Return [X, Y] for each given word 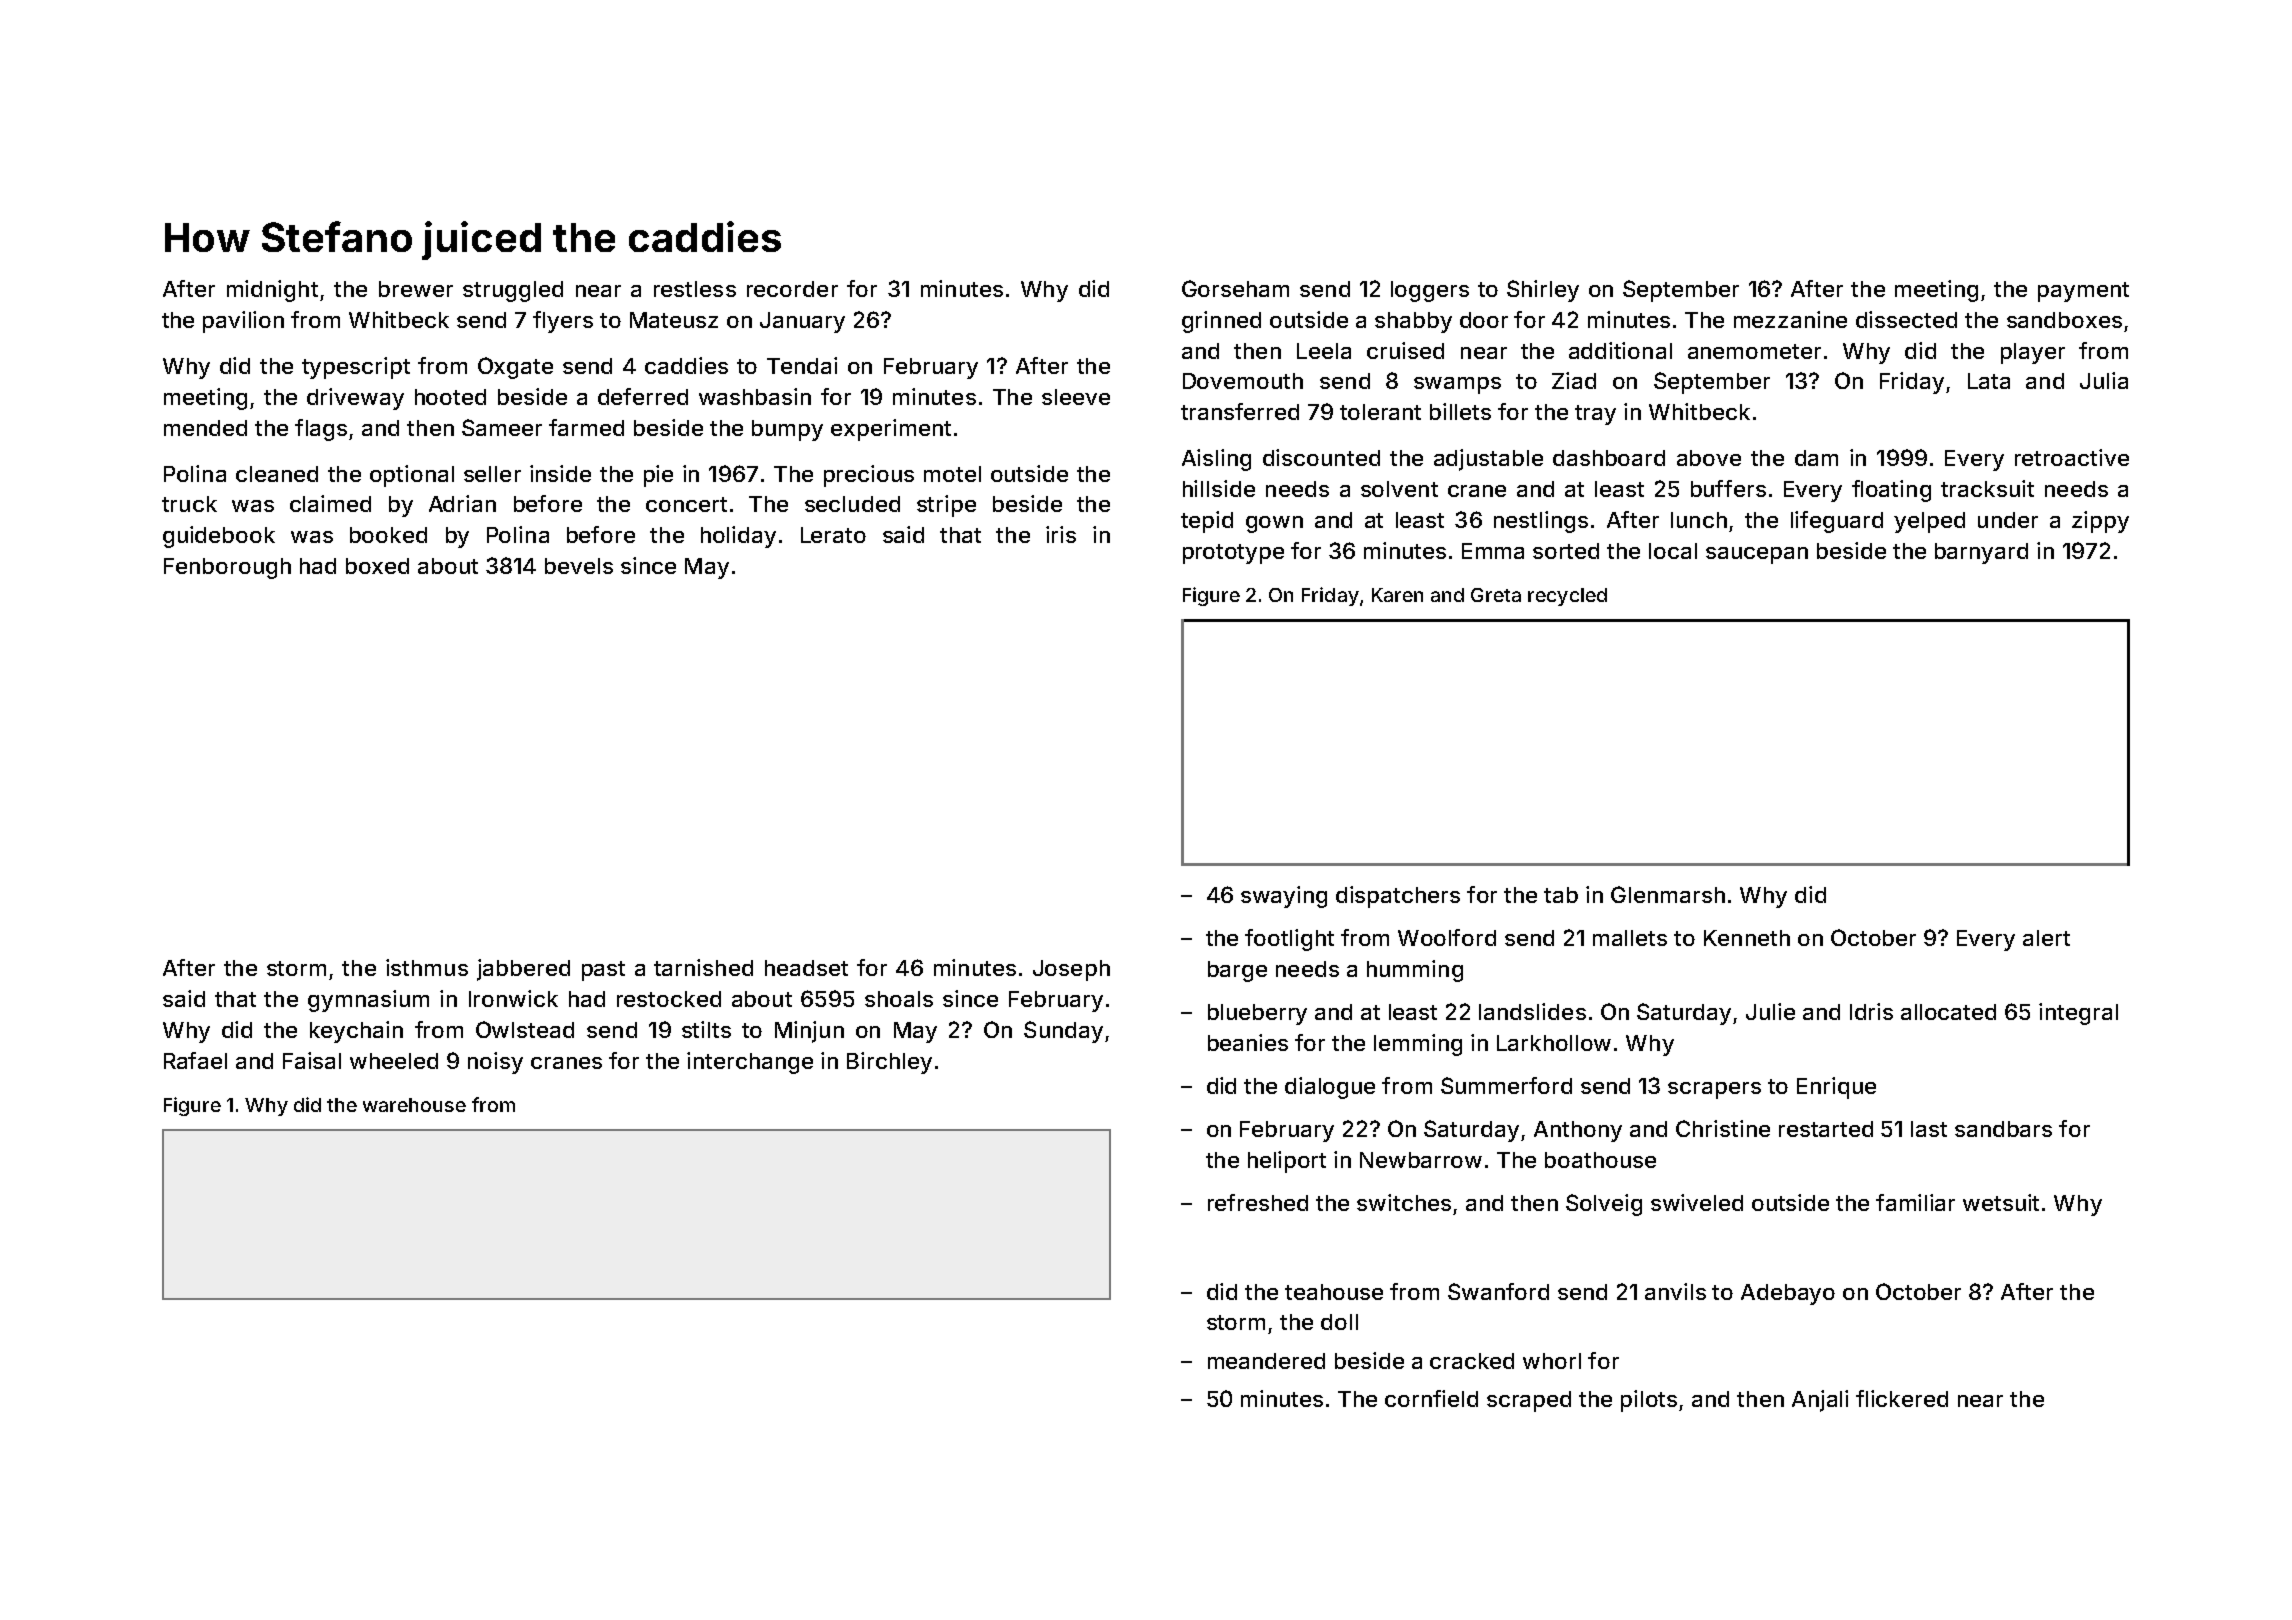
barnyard [1981, 553]
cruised [1405, 350]
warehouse [414, 1105]
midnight [272, 291]
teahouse [1334, 1292]
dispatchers [1398, 897]
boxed [377, 566]
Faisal [312, 1060]
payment [2083, 292]
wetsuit [2001, 1202]
